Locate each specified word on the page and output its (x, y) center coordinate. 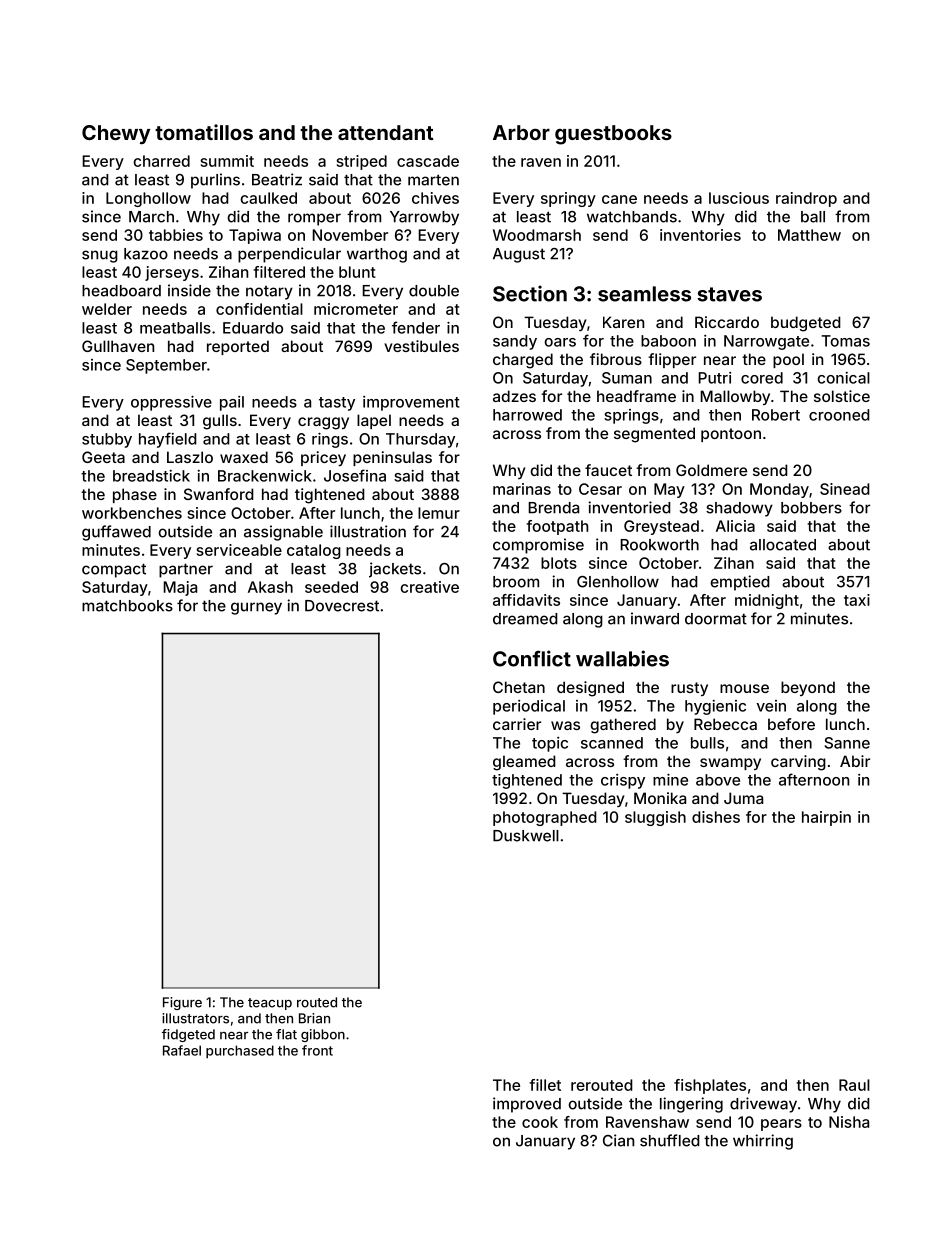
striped (362, 162)
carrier (517, 724)
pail (232, 403)
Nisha (849, 1122)
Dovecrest (342, 606)
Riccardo (727, 322)
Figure (182, 1003)
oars (560, 342)
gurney (256, 608)
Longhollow (148, 199)
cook (540, 1122)
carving (798, 763)
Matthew (809, 235)
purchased (240, 1052)
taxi (857, 600)
